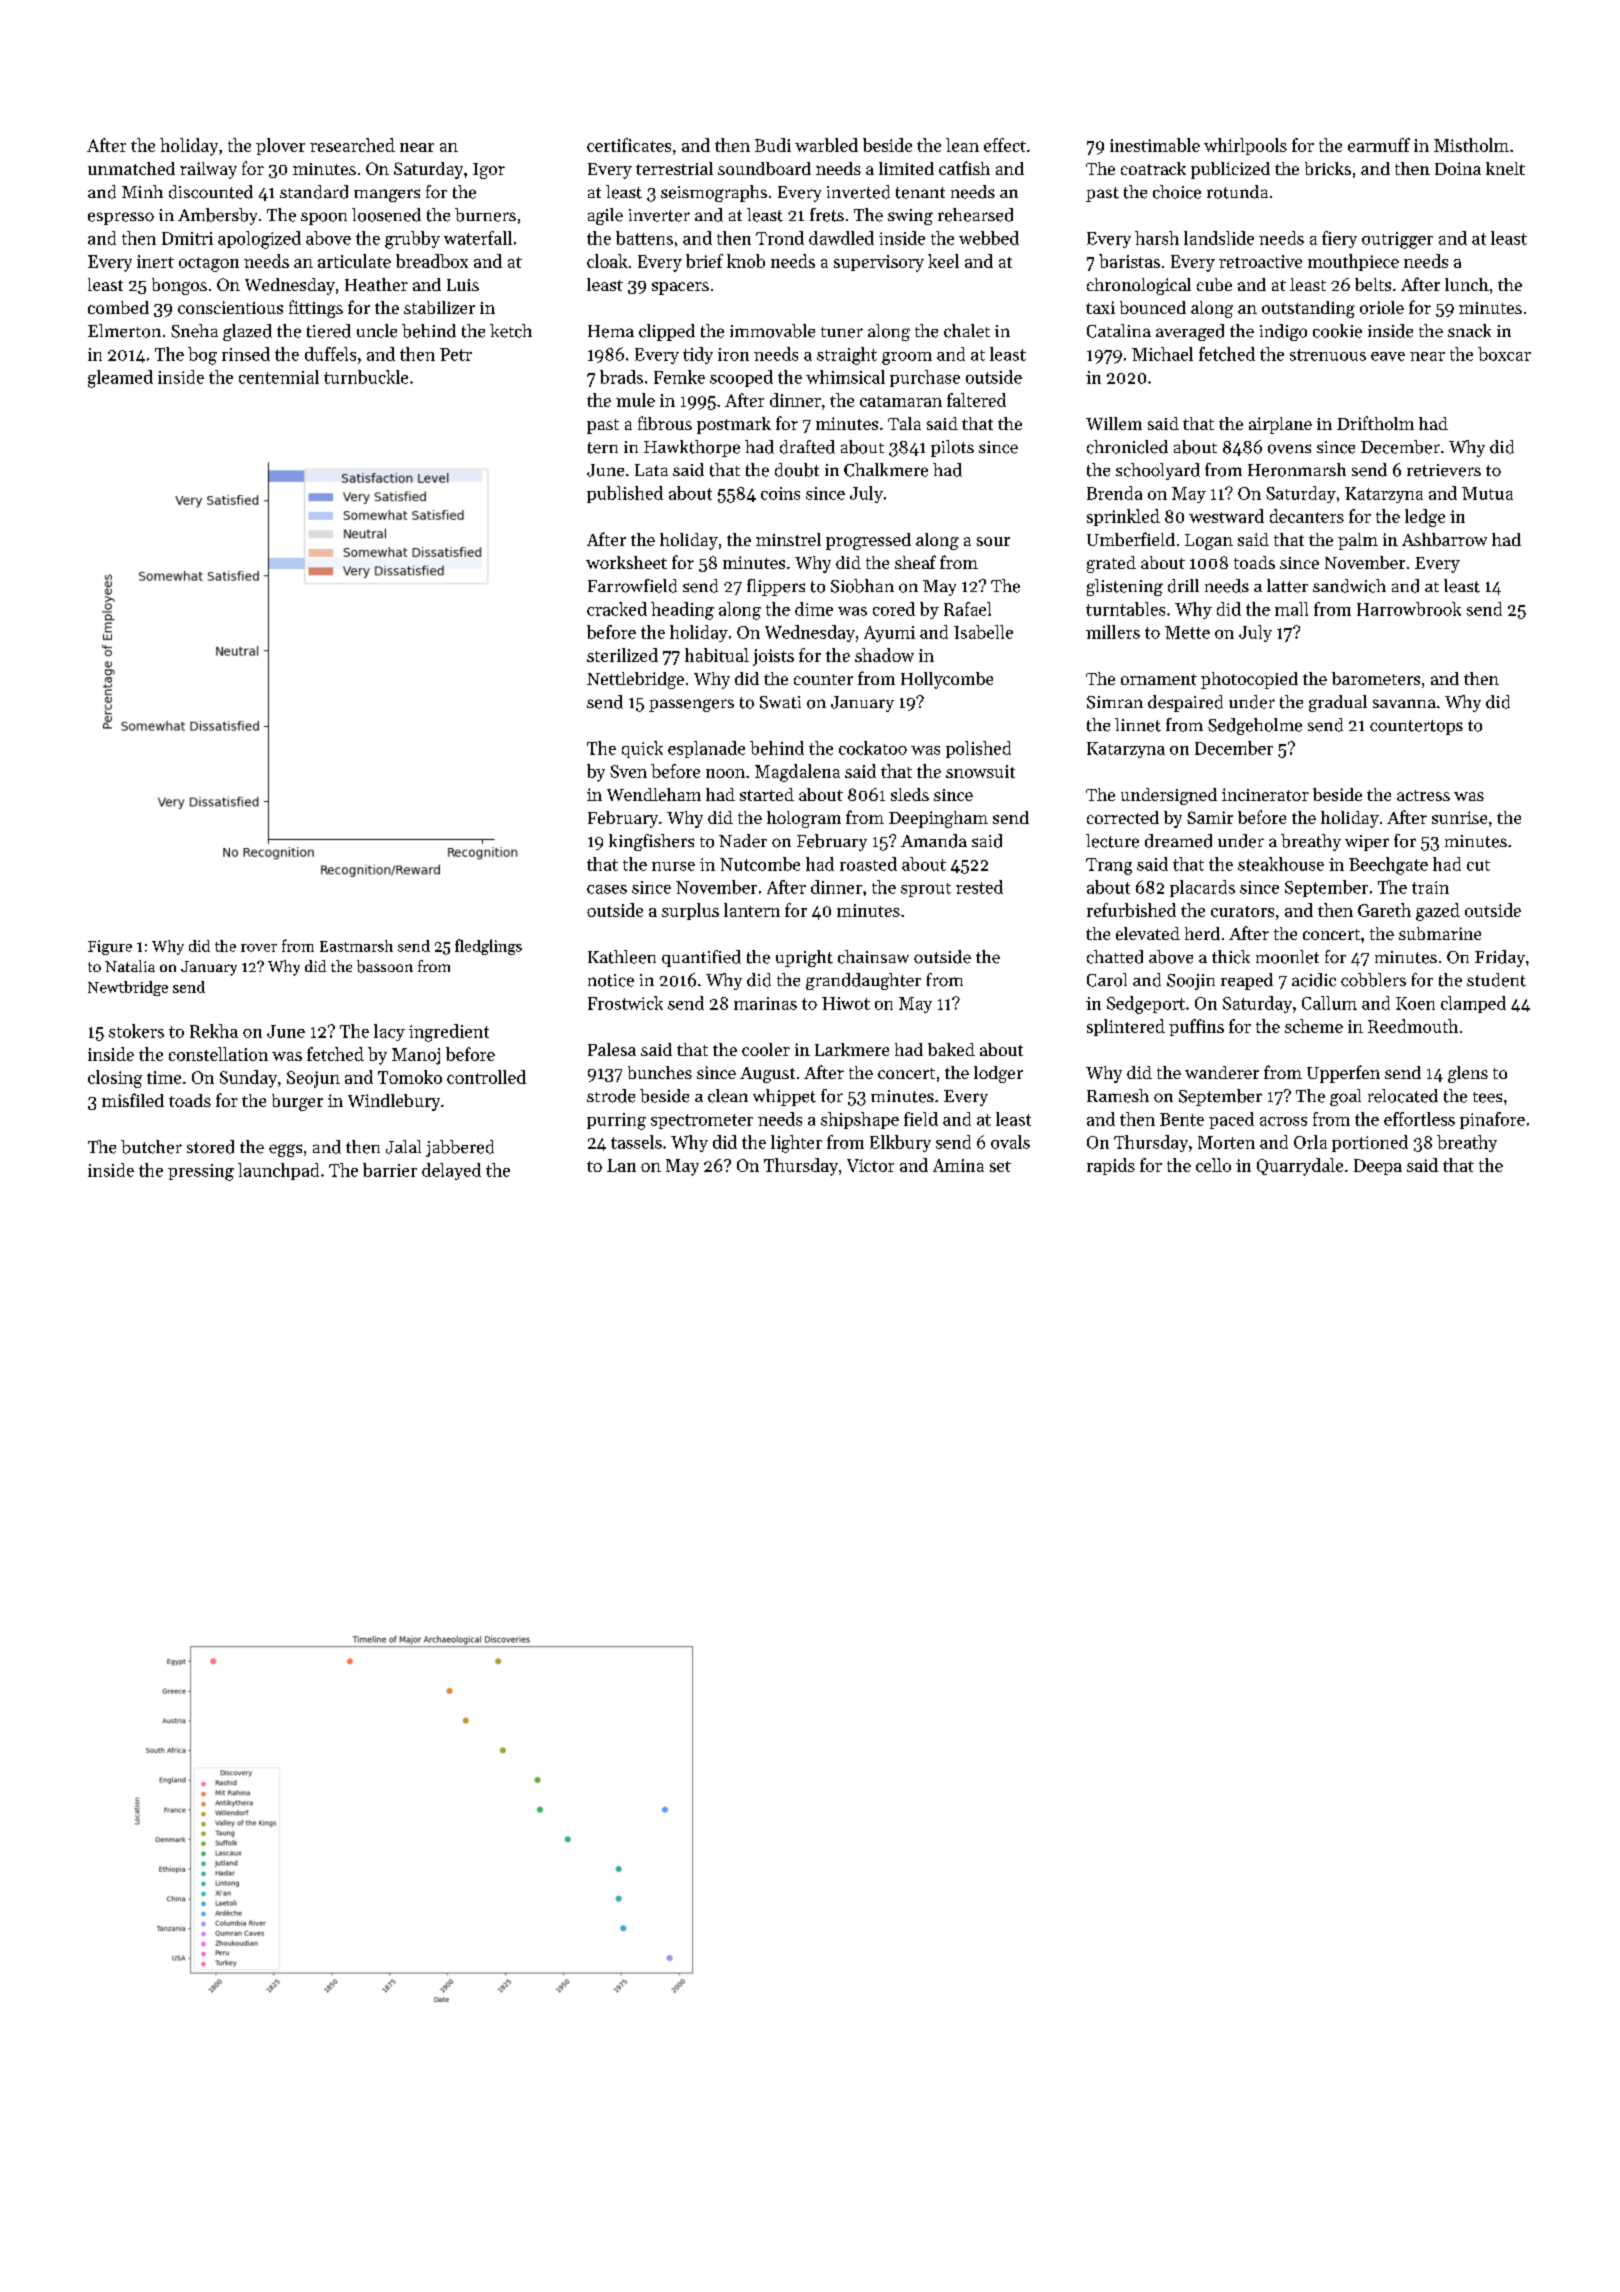 The width and height of the screenshot is (1620, 2292). I want to click on plover, so click(280, 146).
